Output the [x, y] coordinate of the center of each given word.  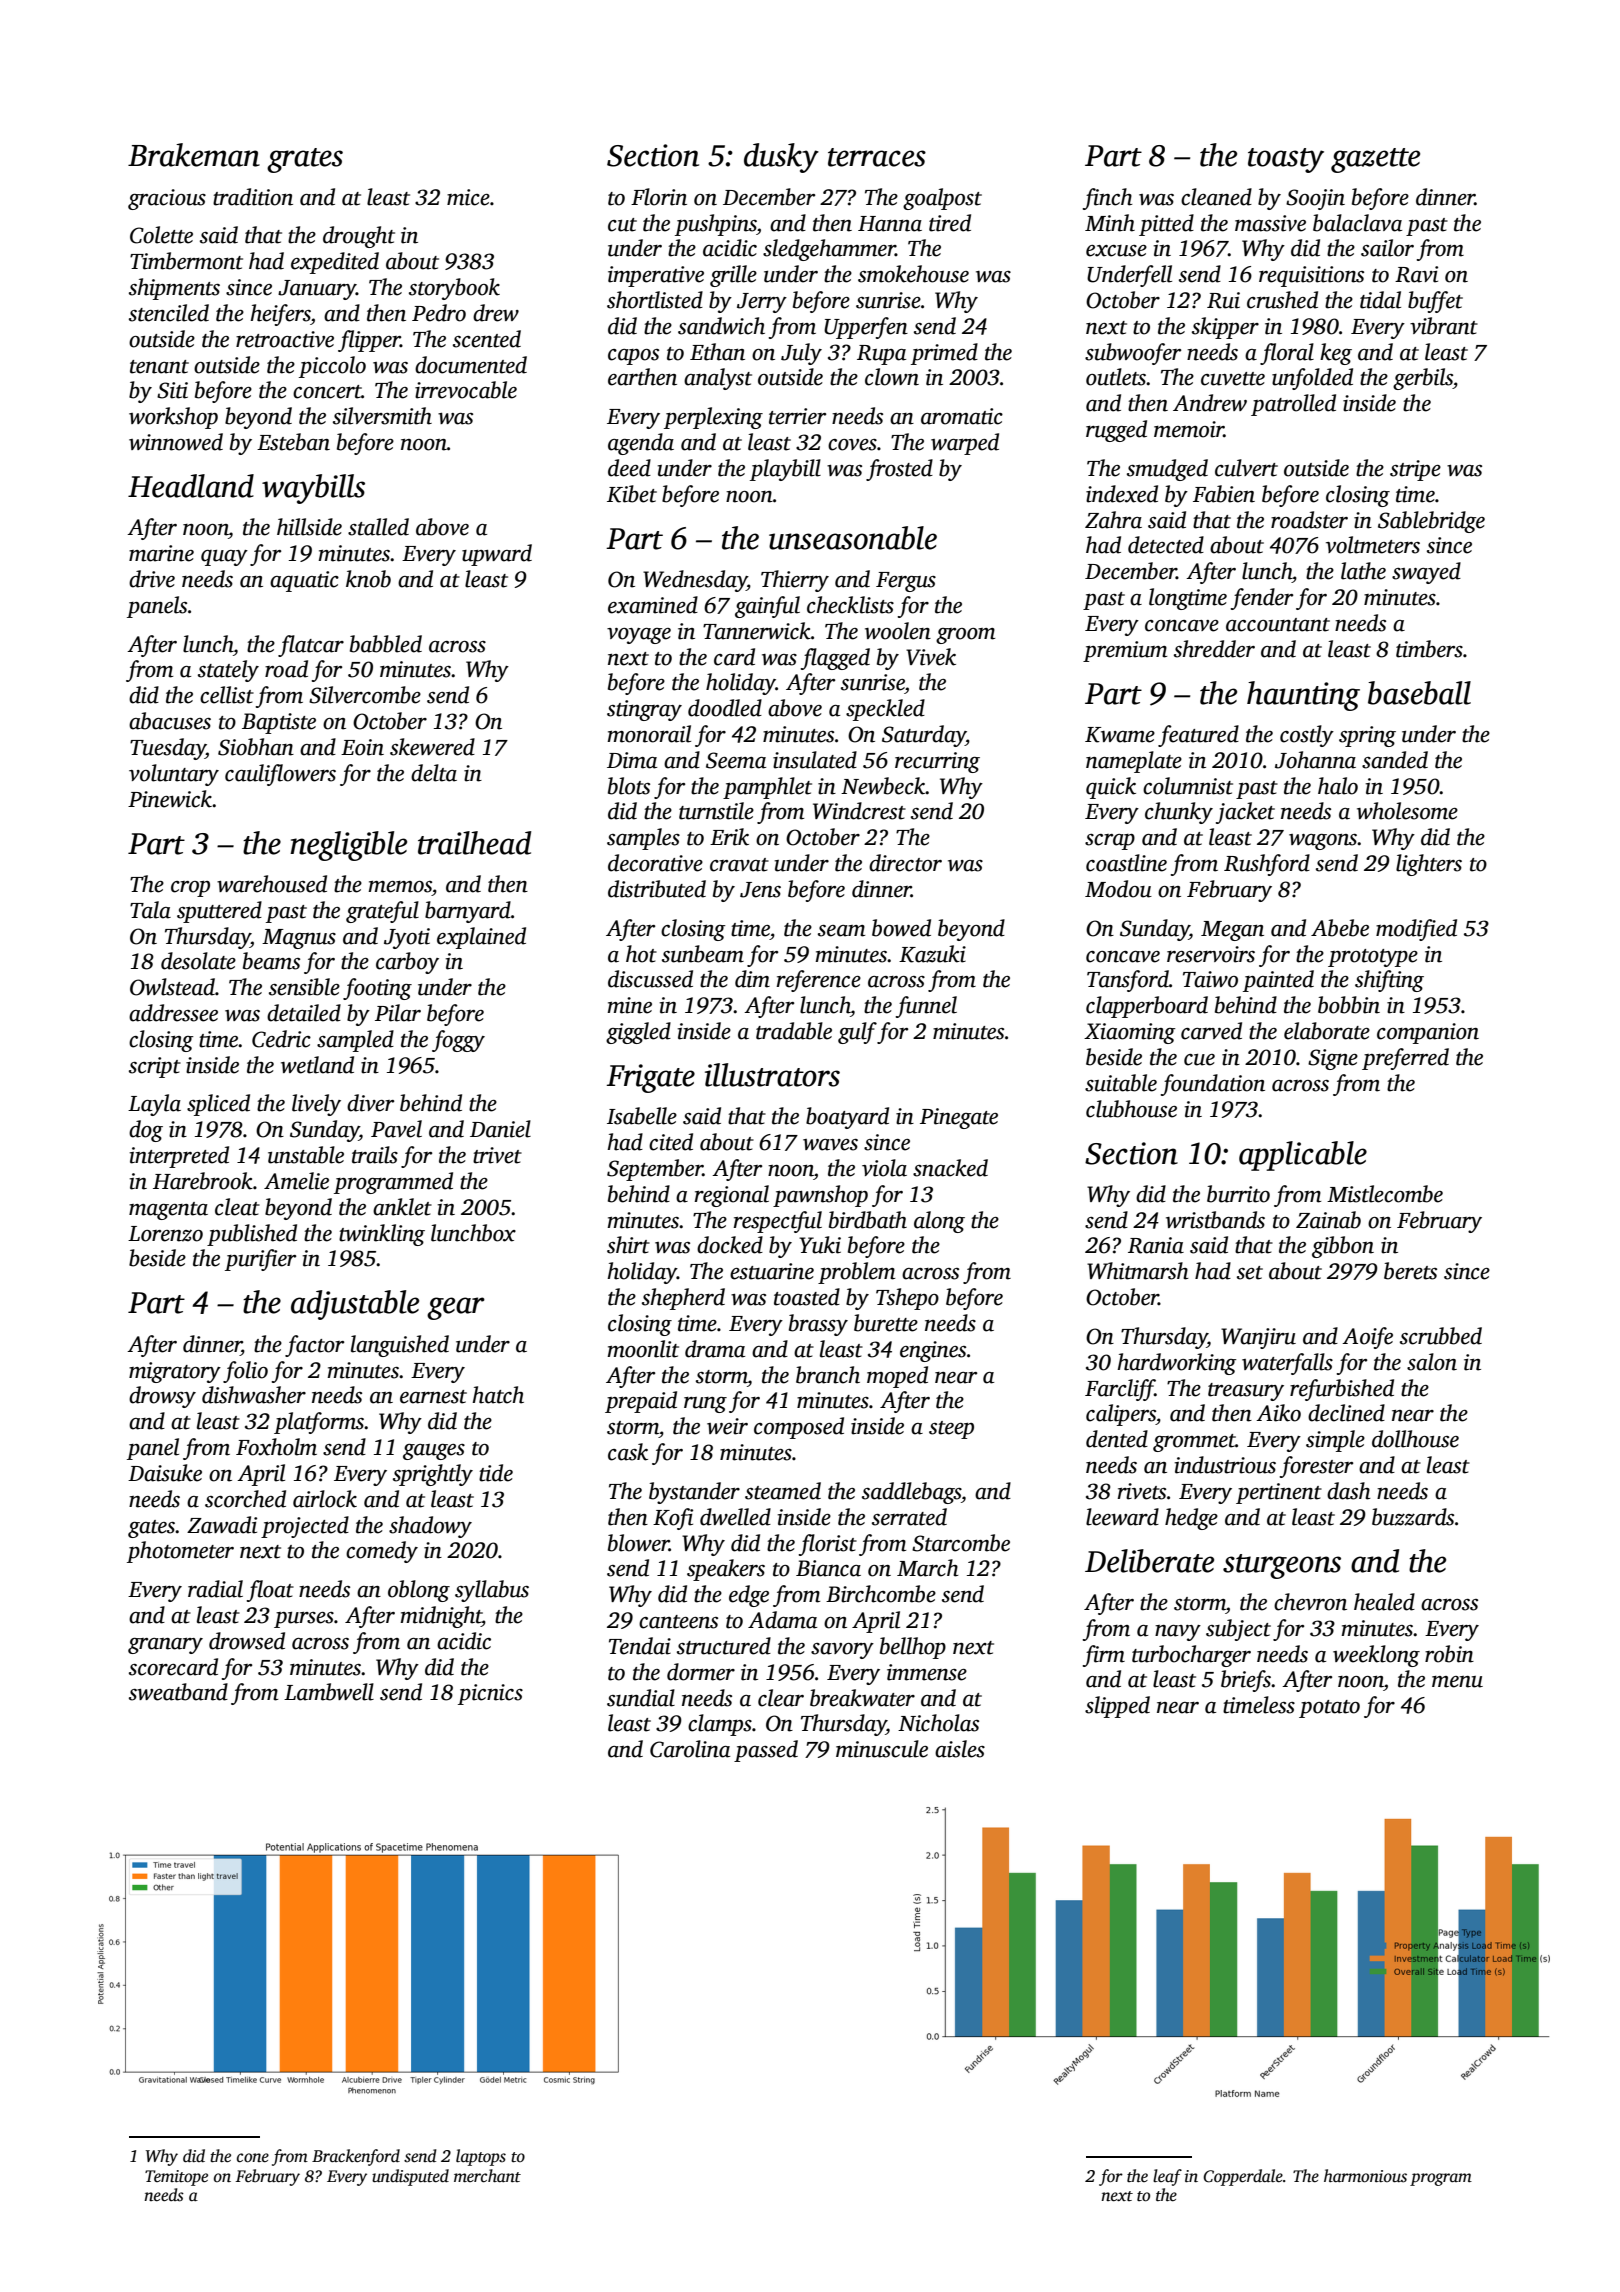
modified [1416, 930]
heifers [280, 315]
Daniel [500, 1129]
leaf [1167, 2177]
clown [892, 377]
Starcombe [961, 1543]
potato [1329, 1709]
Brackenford [356, 2157]
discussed [650, 979]
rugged [1116, 431]
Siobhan [256, 747]
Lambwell [329, 1692]
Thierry [795, 581]
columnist [1188, 786]
